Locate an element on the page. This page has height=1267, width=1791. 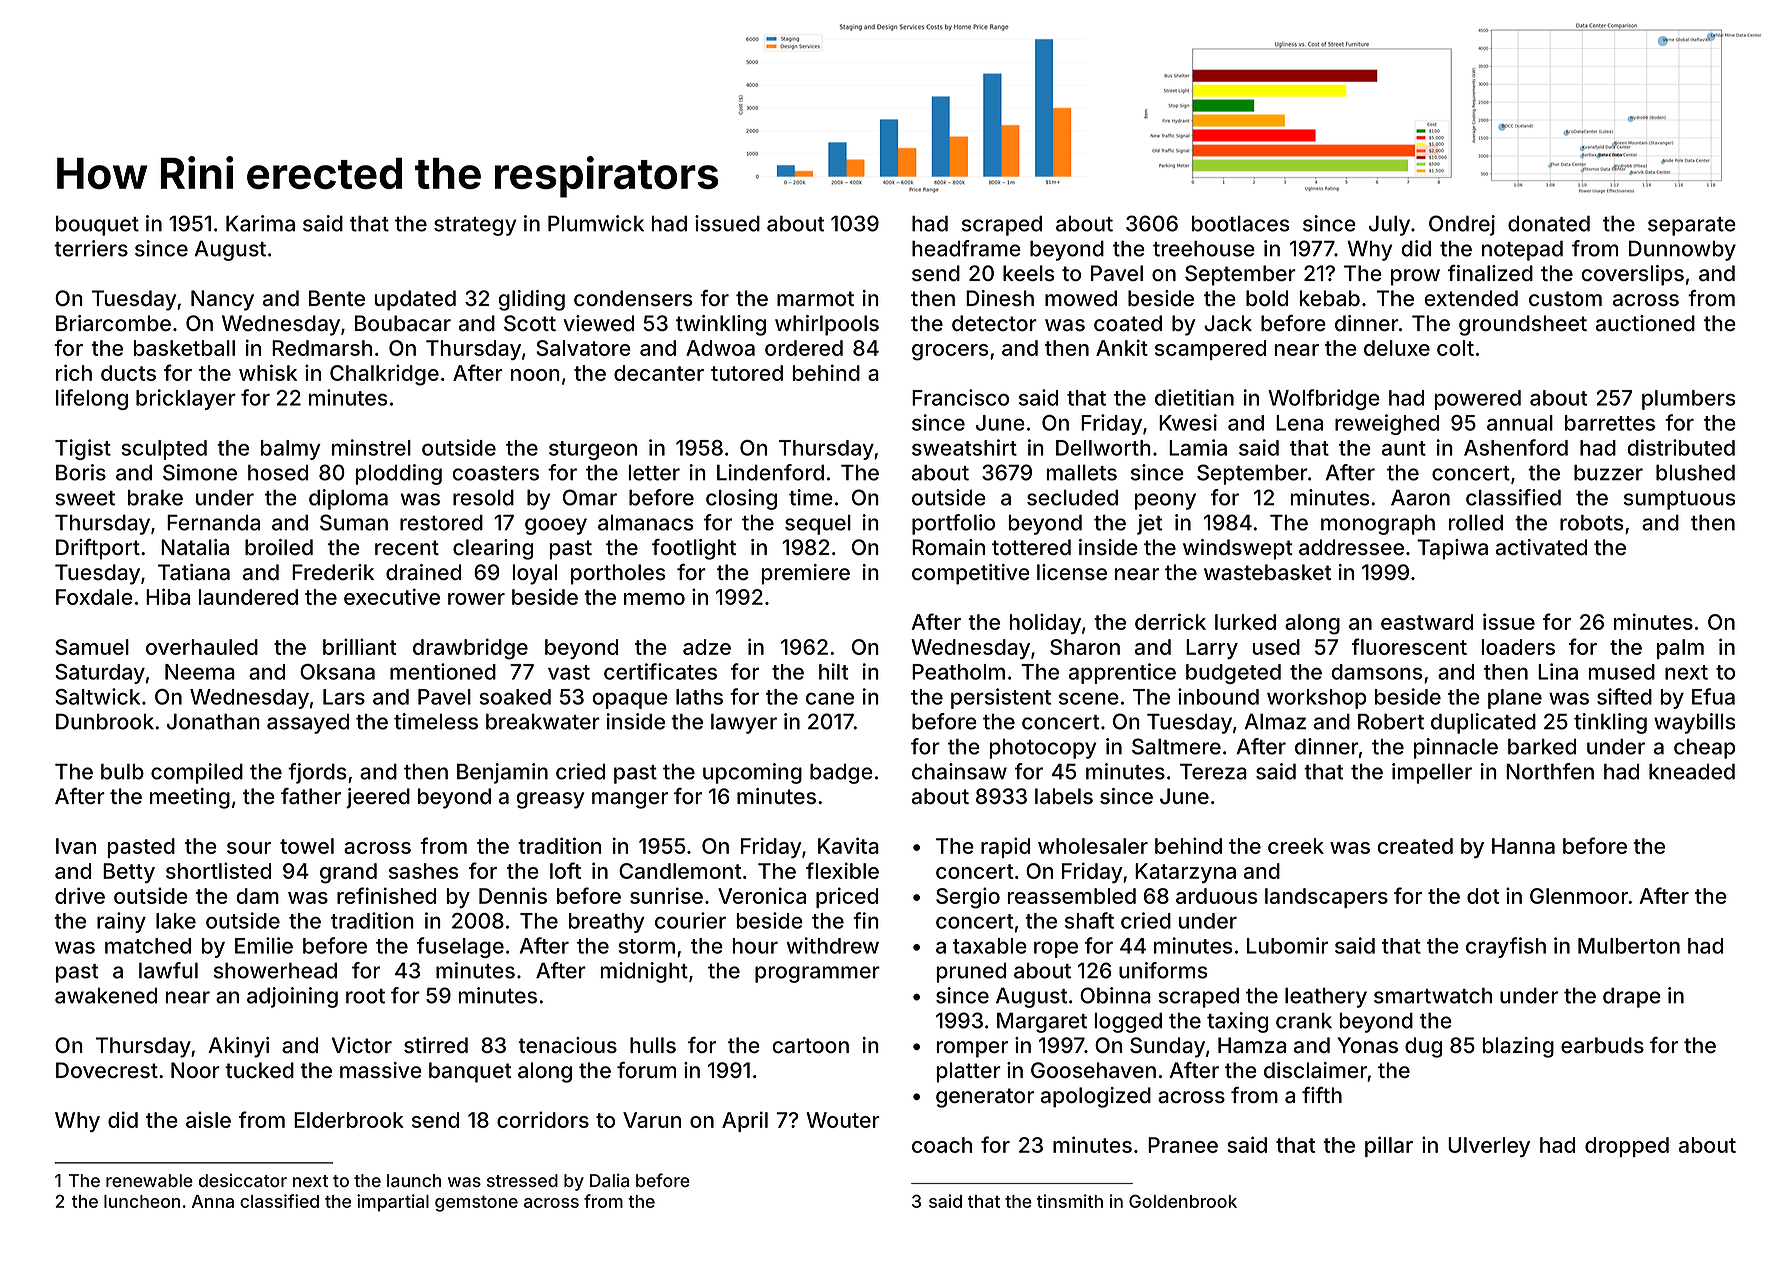
impartial is located at coordinates (393, 1203).
